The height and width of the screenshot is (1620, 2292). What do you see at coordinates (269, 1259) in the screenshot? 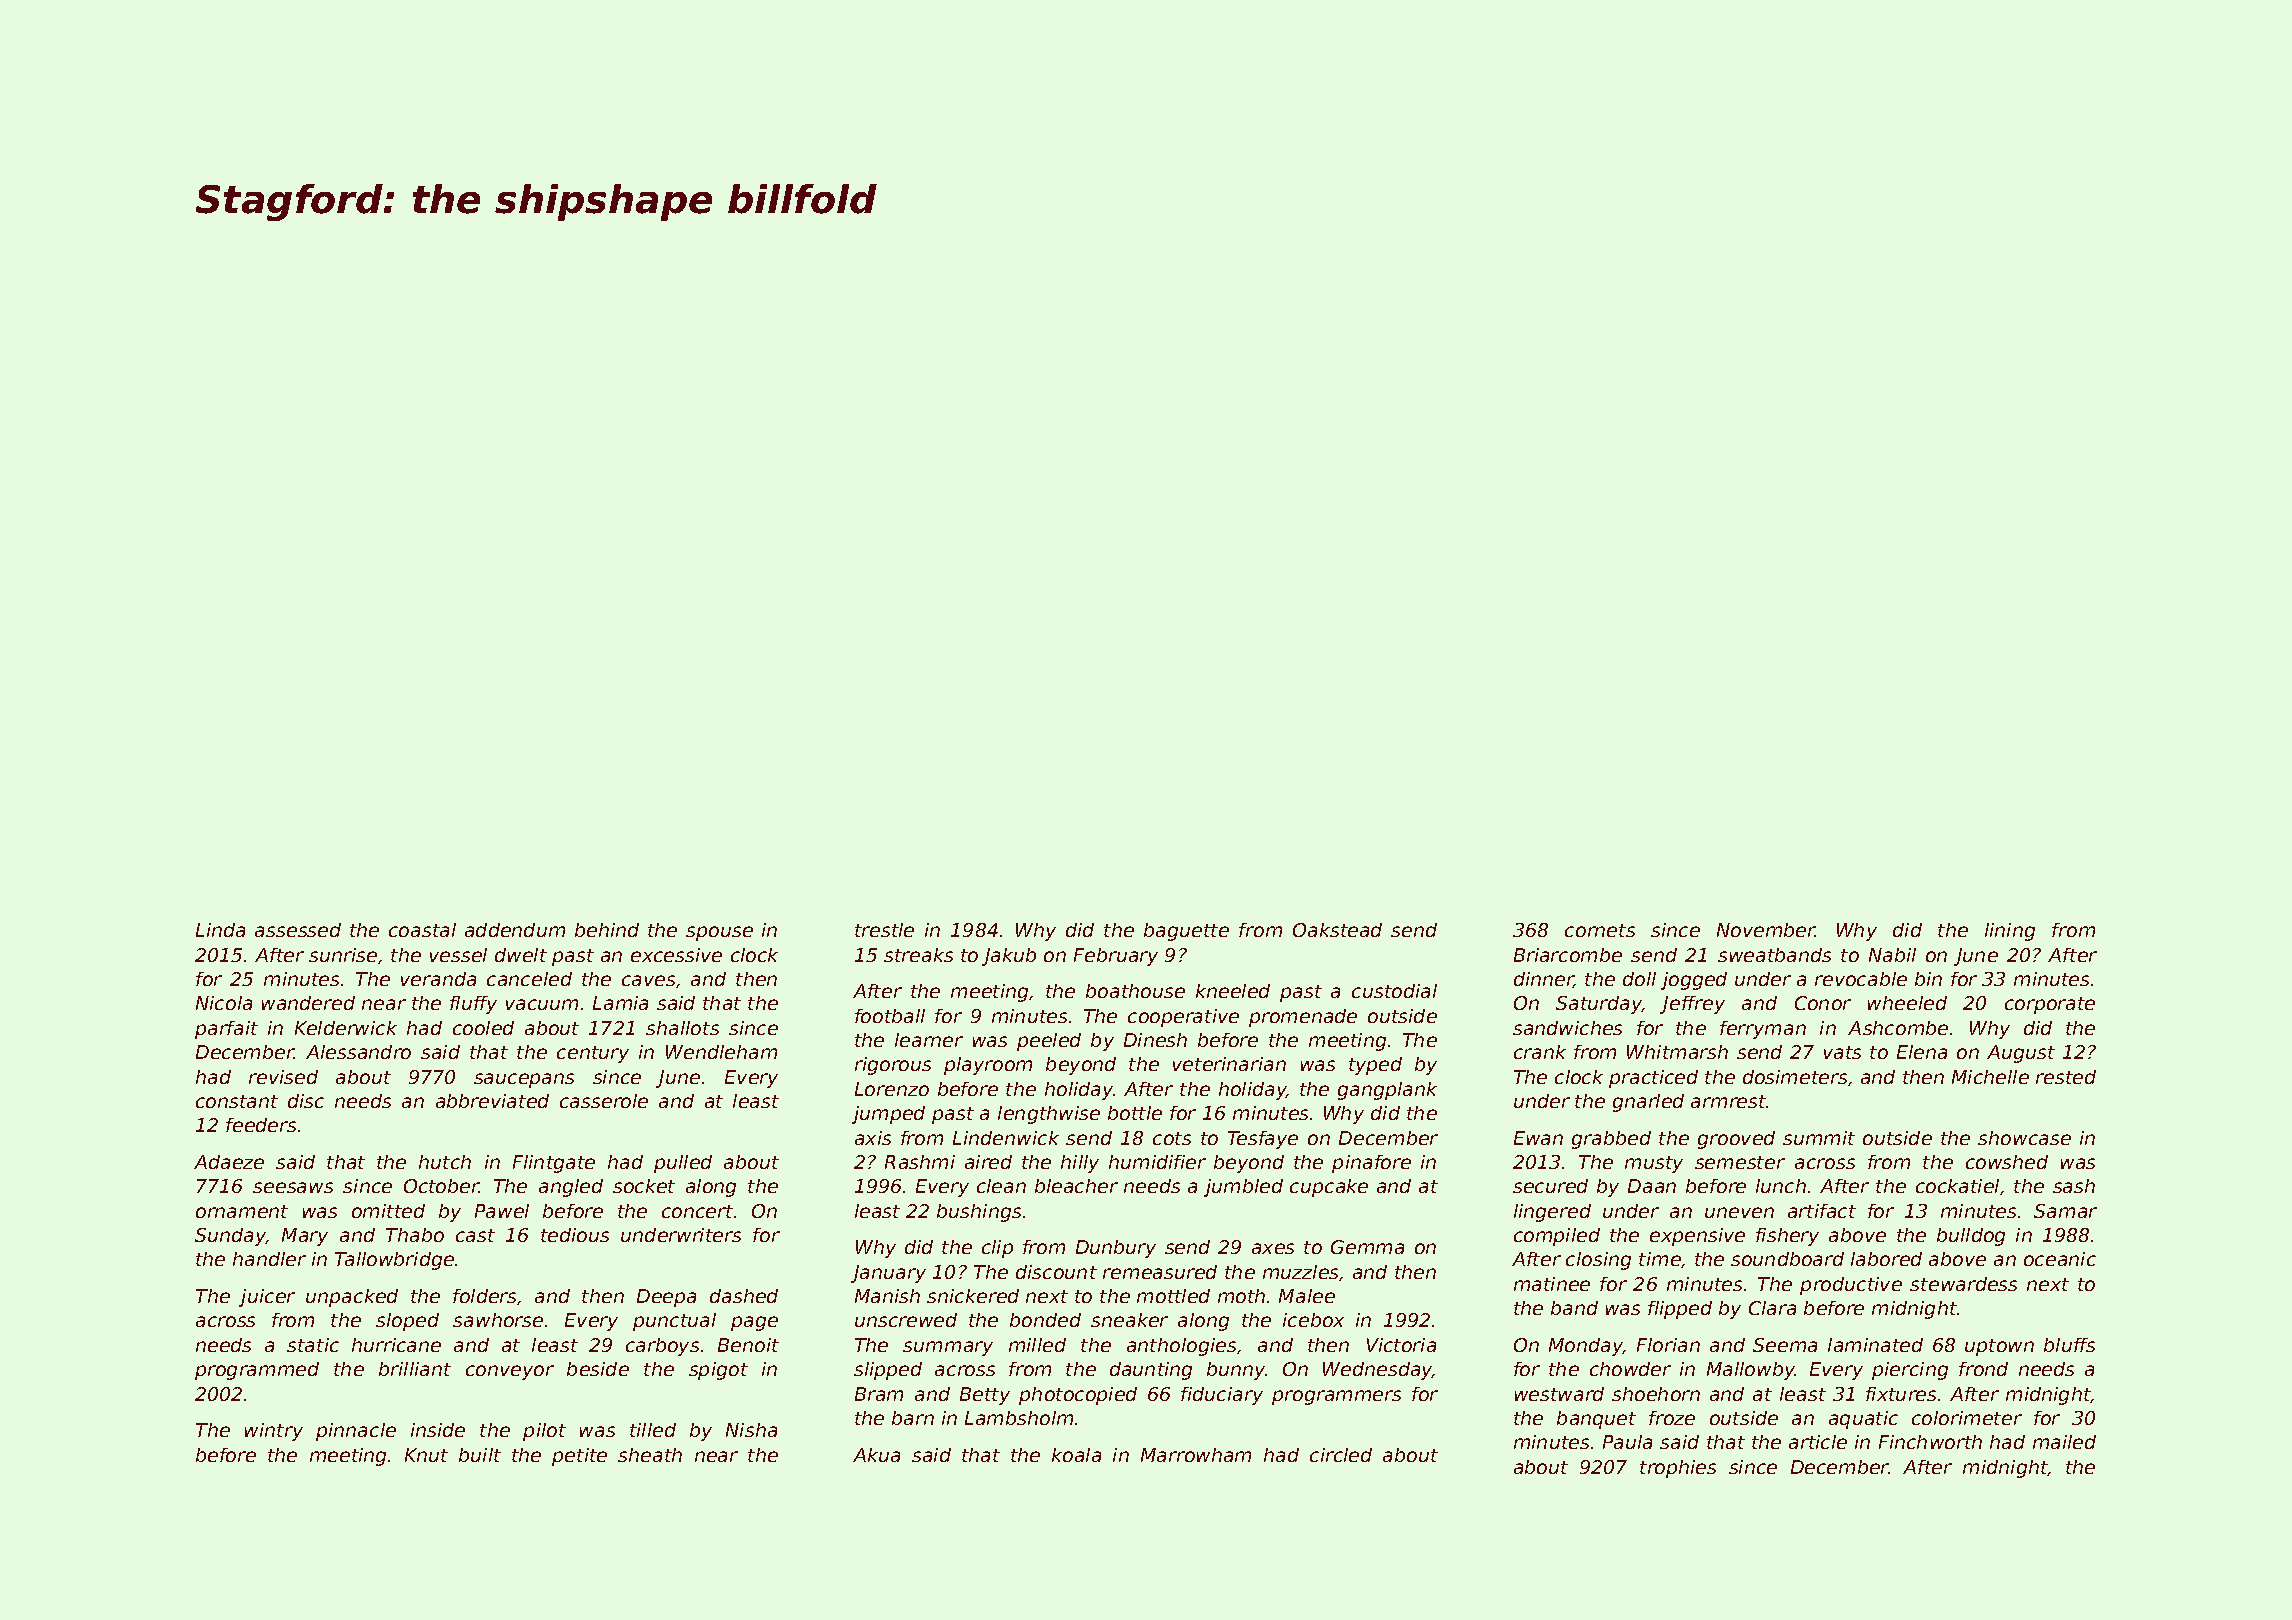
I see `handler` at bounding box center [269, 1259].
